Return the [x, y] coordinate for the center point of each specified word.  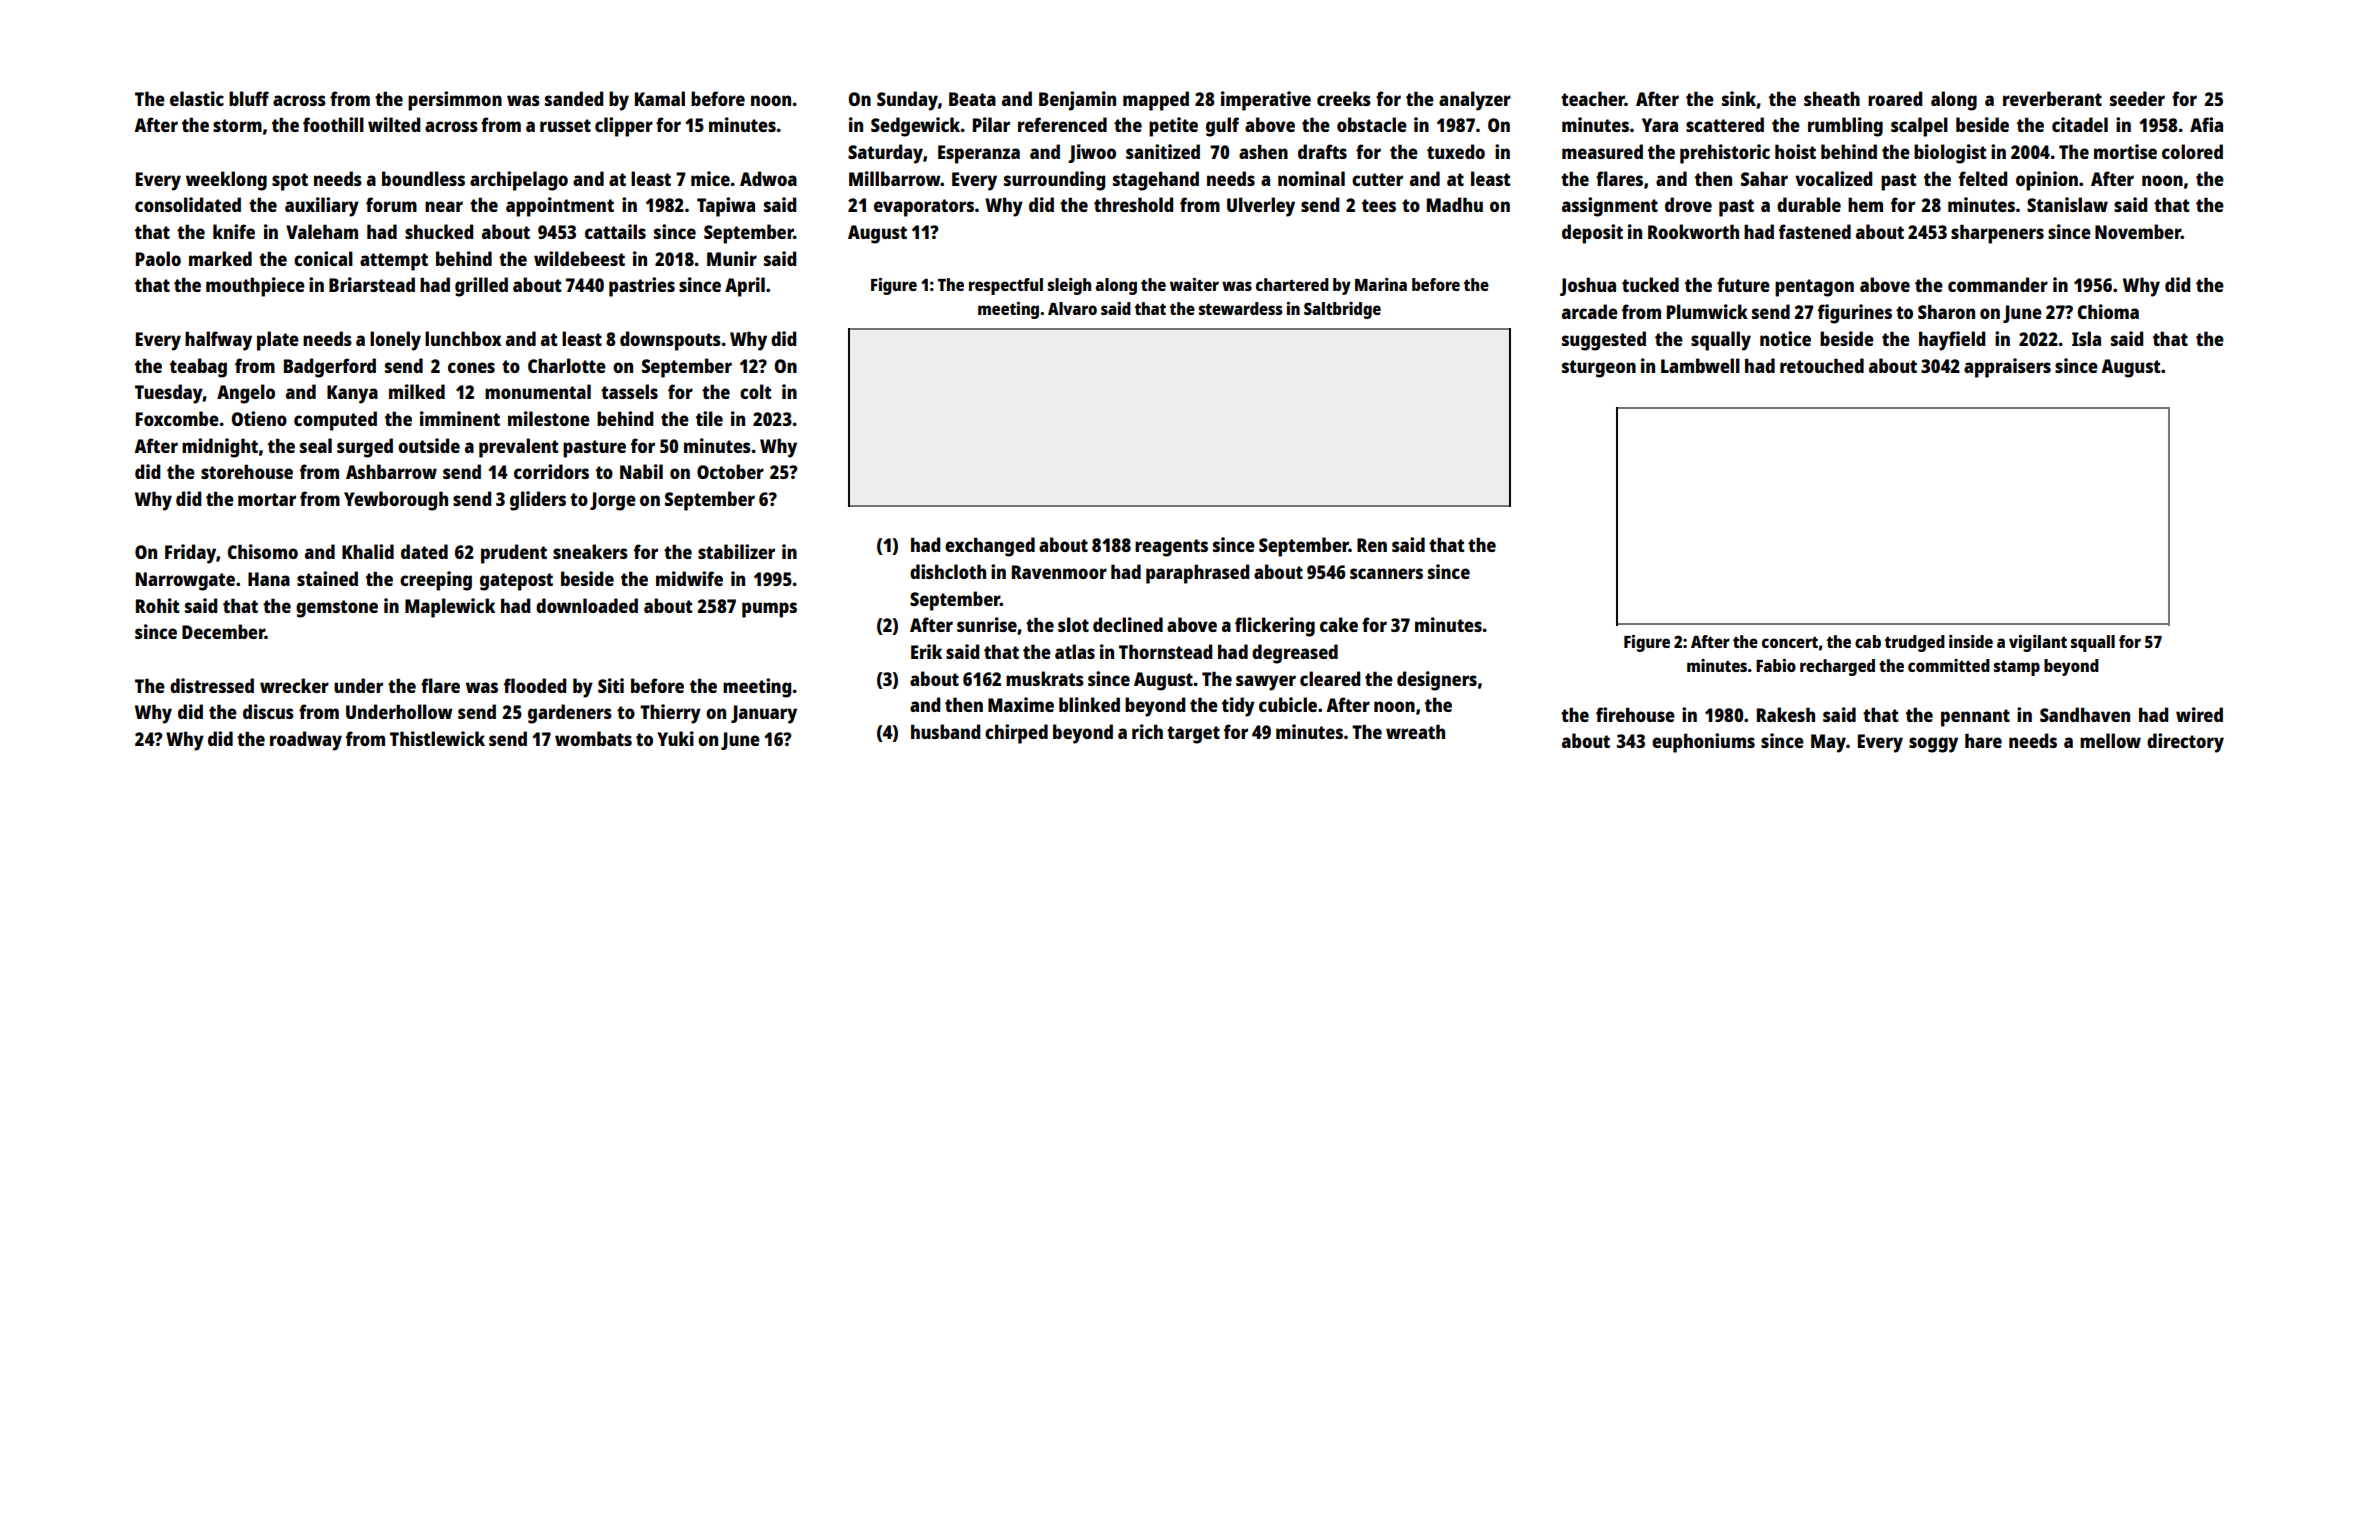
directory [2185, 743]
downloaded [587, 605]
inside [1971, 641]
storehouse [247, 471]
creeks [1344, 98]
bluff [249, 98]
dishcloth [948, 571]
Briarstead [372, 284]
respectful [1006, 286]
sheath [1832, 98]
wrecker [294, 685]
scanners [1386, 573]
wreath [1415, 731]
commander [1998, 284]
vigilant [2038, 643]
